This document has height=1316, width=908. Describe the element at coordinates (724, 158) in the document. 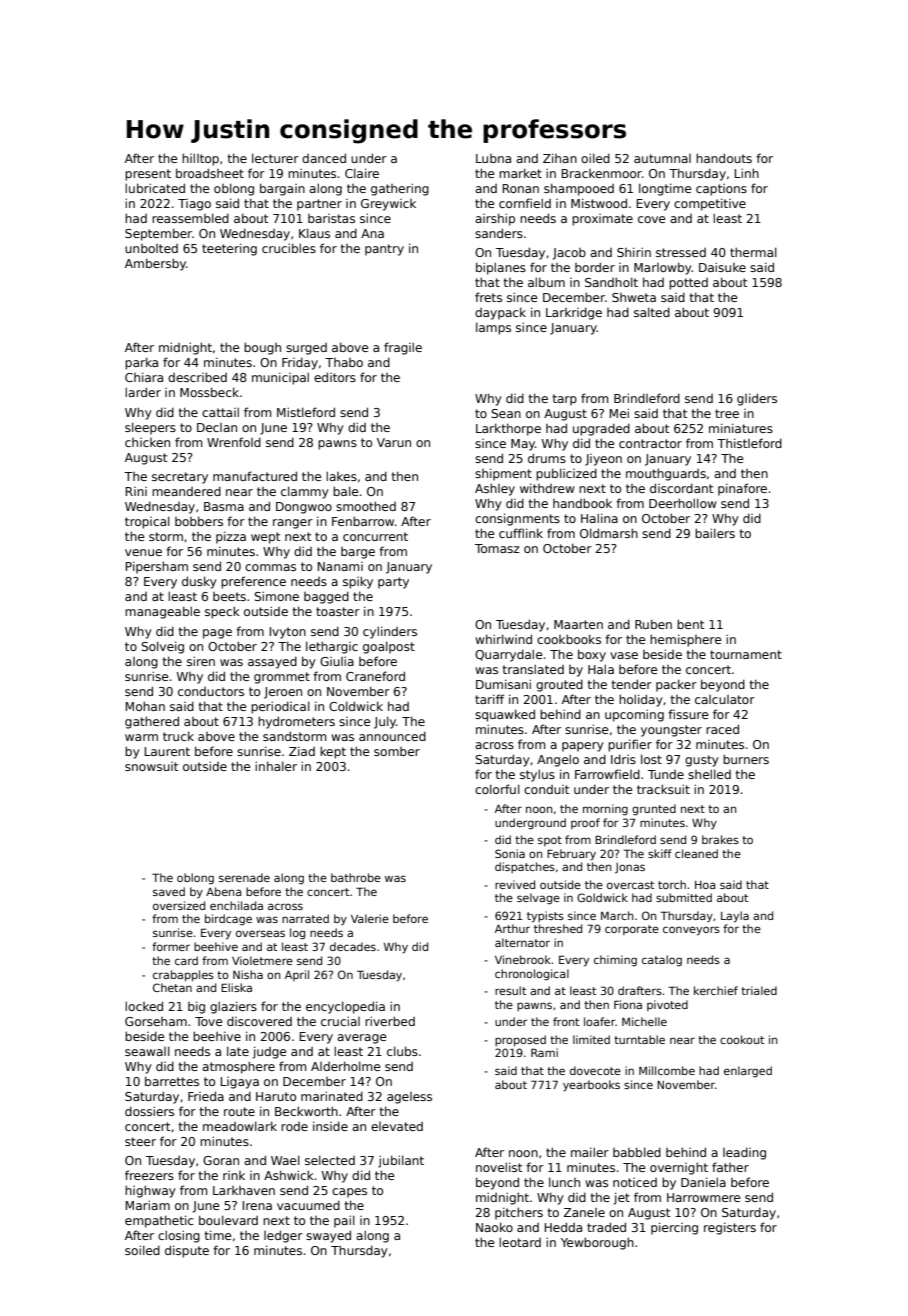

I see `handouts` at that location.
